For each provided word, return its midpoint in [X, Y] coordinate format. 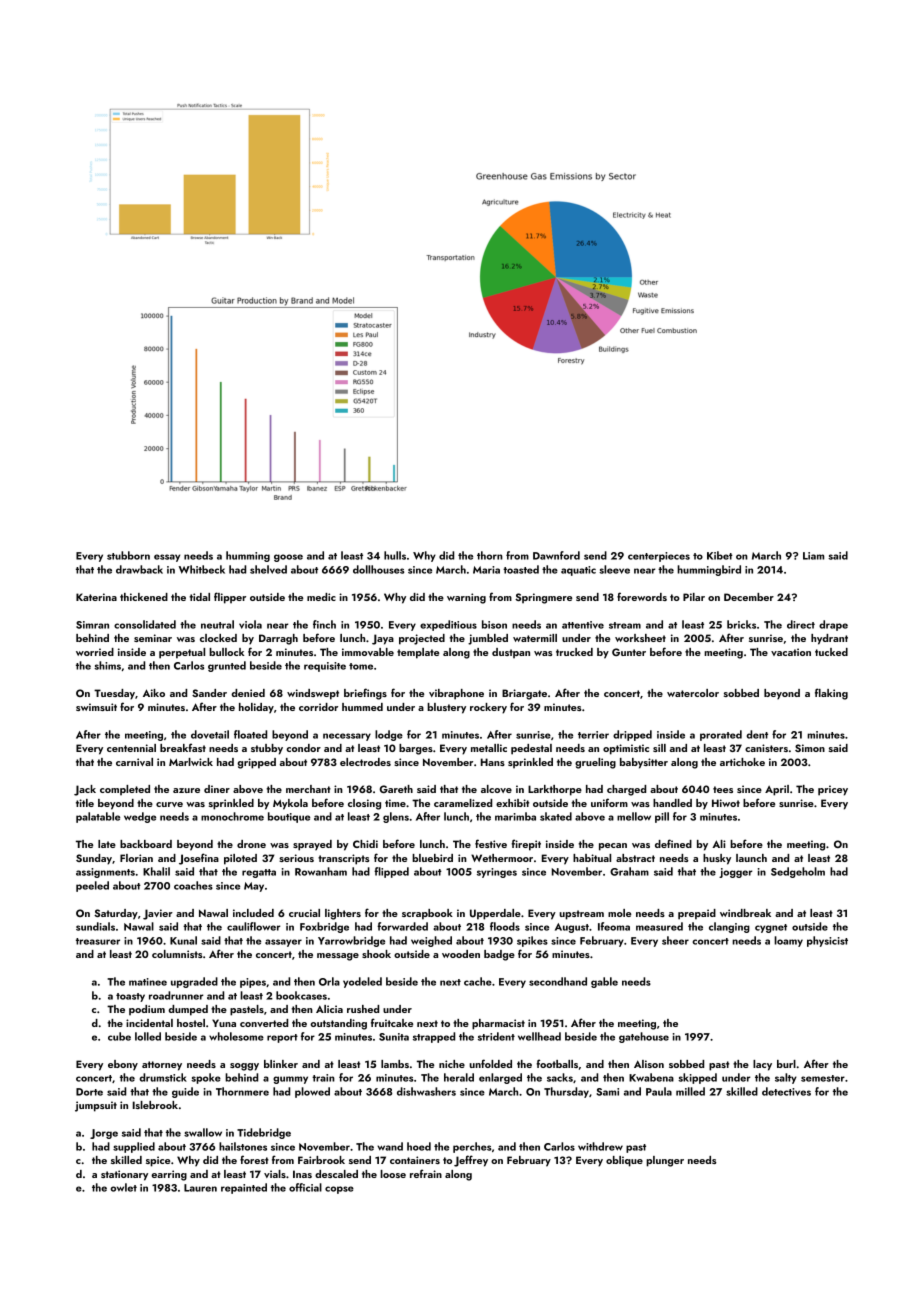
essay [167, 558]
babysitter [644, 763]
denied [248, 693]
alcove [496, 789]
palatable [98, 817]
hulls [395, 555]
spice [158, 1161]
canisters [766, 748]
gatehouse [644, 1037]
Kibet [720, 555]
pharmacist [498, 1024]
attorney [162, 1066]
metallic [489, 748]
